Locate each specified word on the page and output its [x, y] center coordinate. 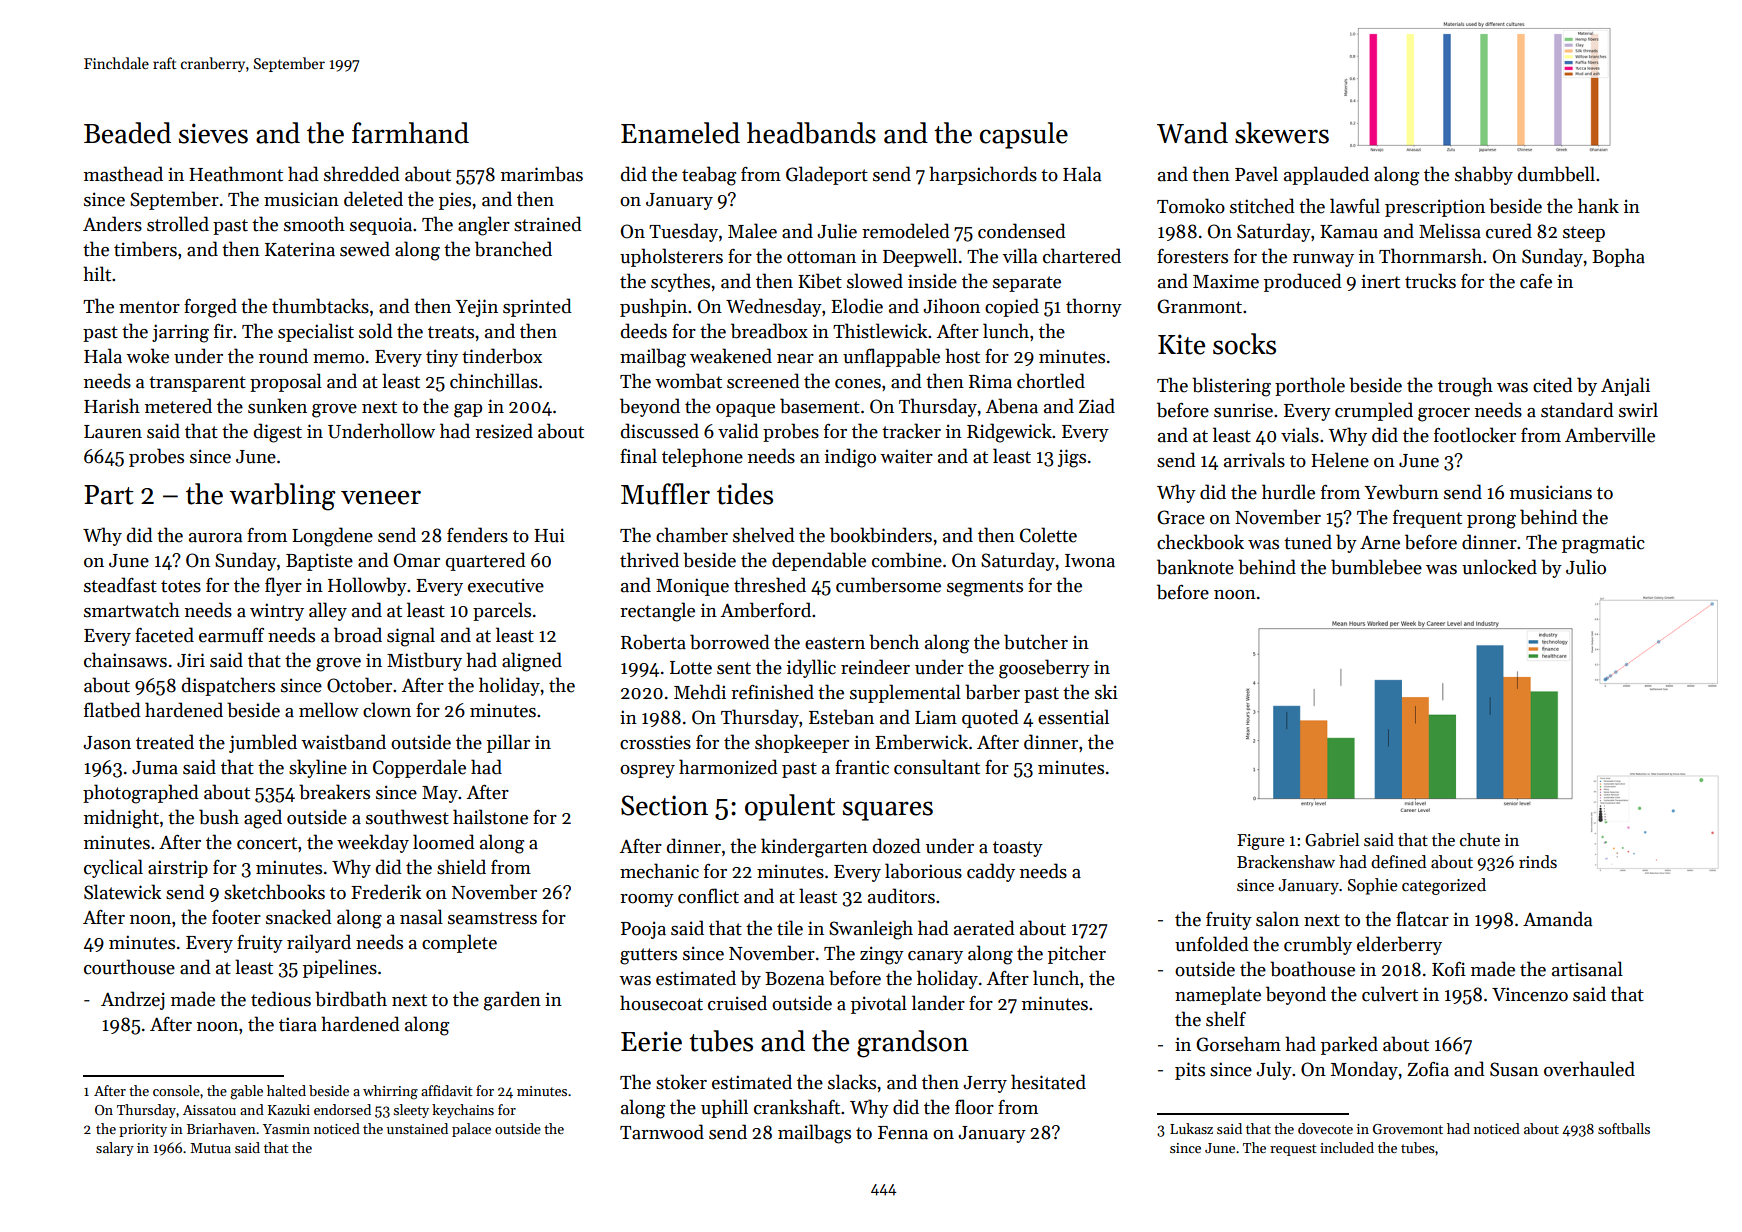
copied [1012, 307]
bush [219, 817]
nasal [421, 917]
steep [1584, 234]
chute [1480, 840]
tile [790, 928]
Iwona [1090, 561]
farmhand [410, 133]
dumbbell [1556, 174]
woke [147, 356]
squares [888, 811]
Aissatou [209, 1110]
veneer [381, 497]
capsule [1024, 135]
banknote [1195, 567]
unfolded [1212, 944]
